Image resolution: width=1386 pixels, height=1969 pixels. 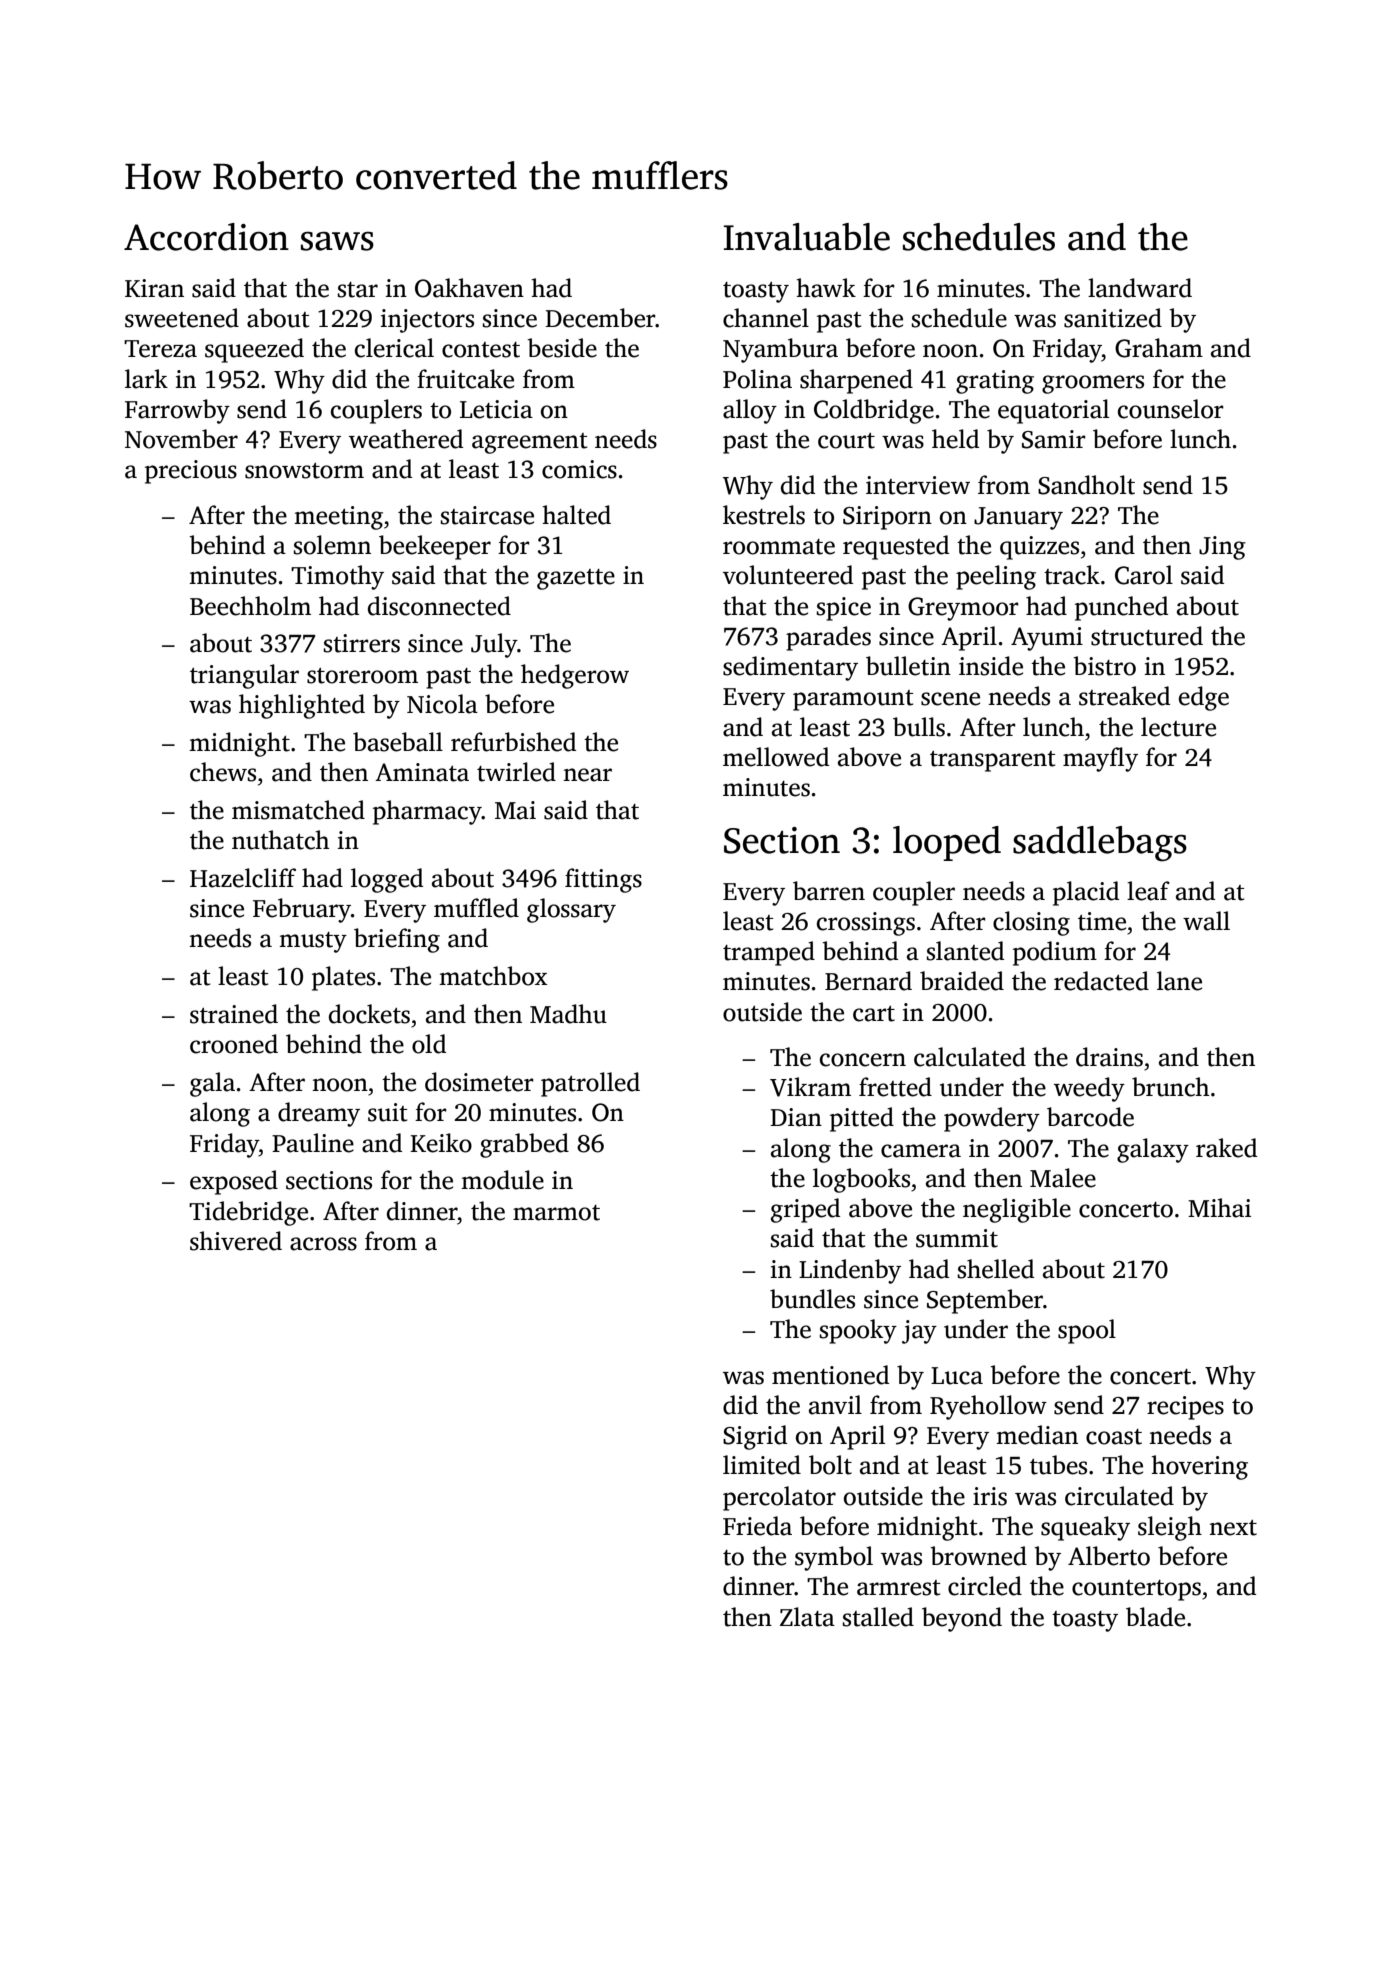 I want to click on Invaluable, so click(x=807, y=237).
